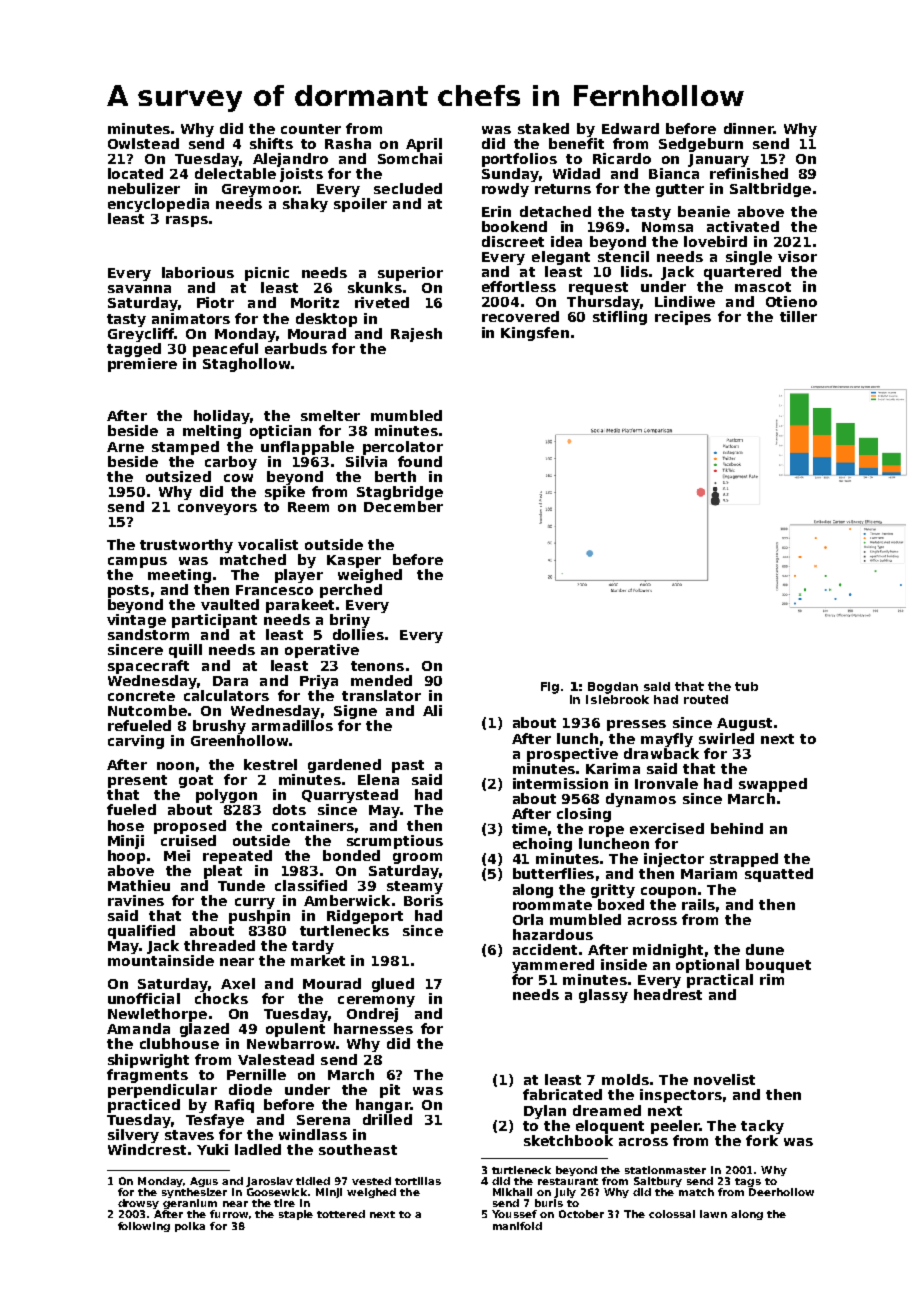  Describe the element at coordinates (535, 334) in the screenshot. I see `Kingsfen` at that location.
